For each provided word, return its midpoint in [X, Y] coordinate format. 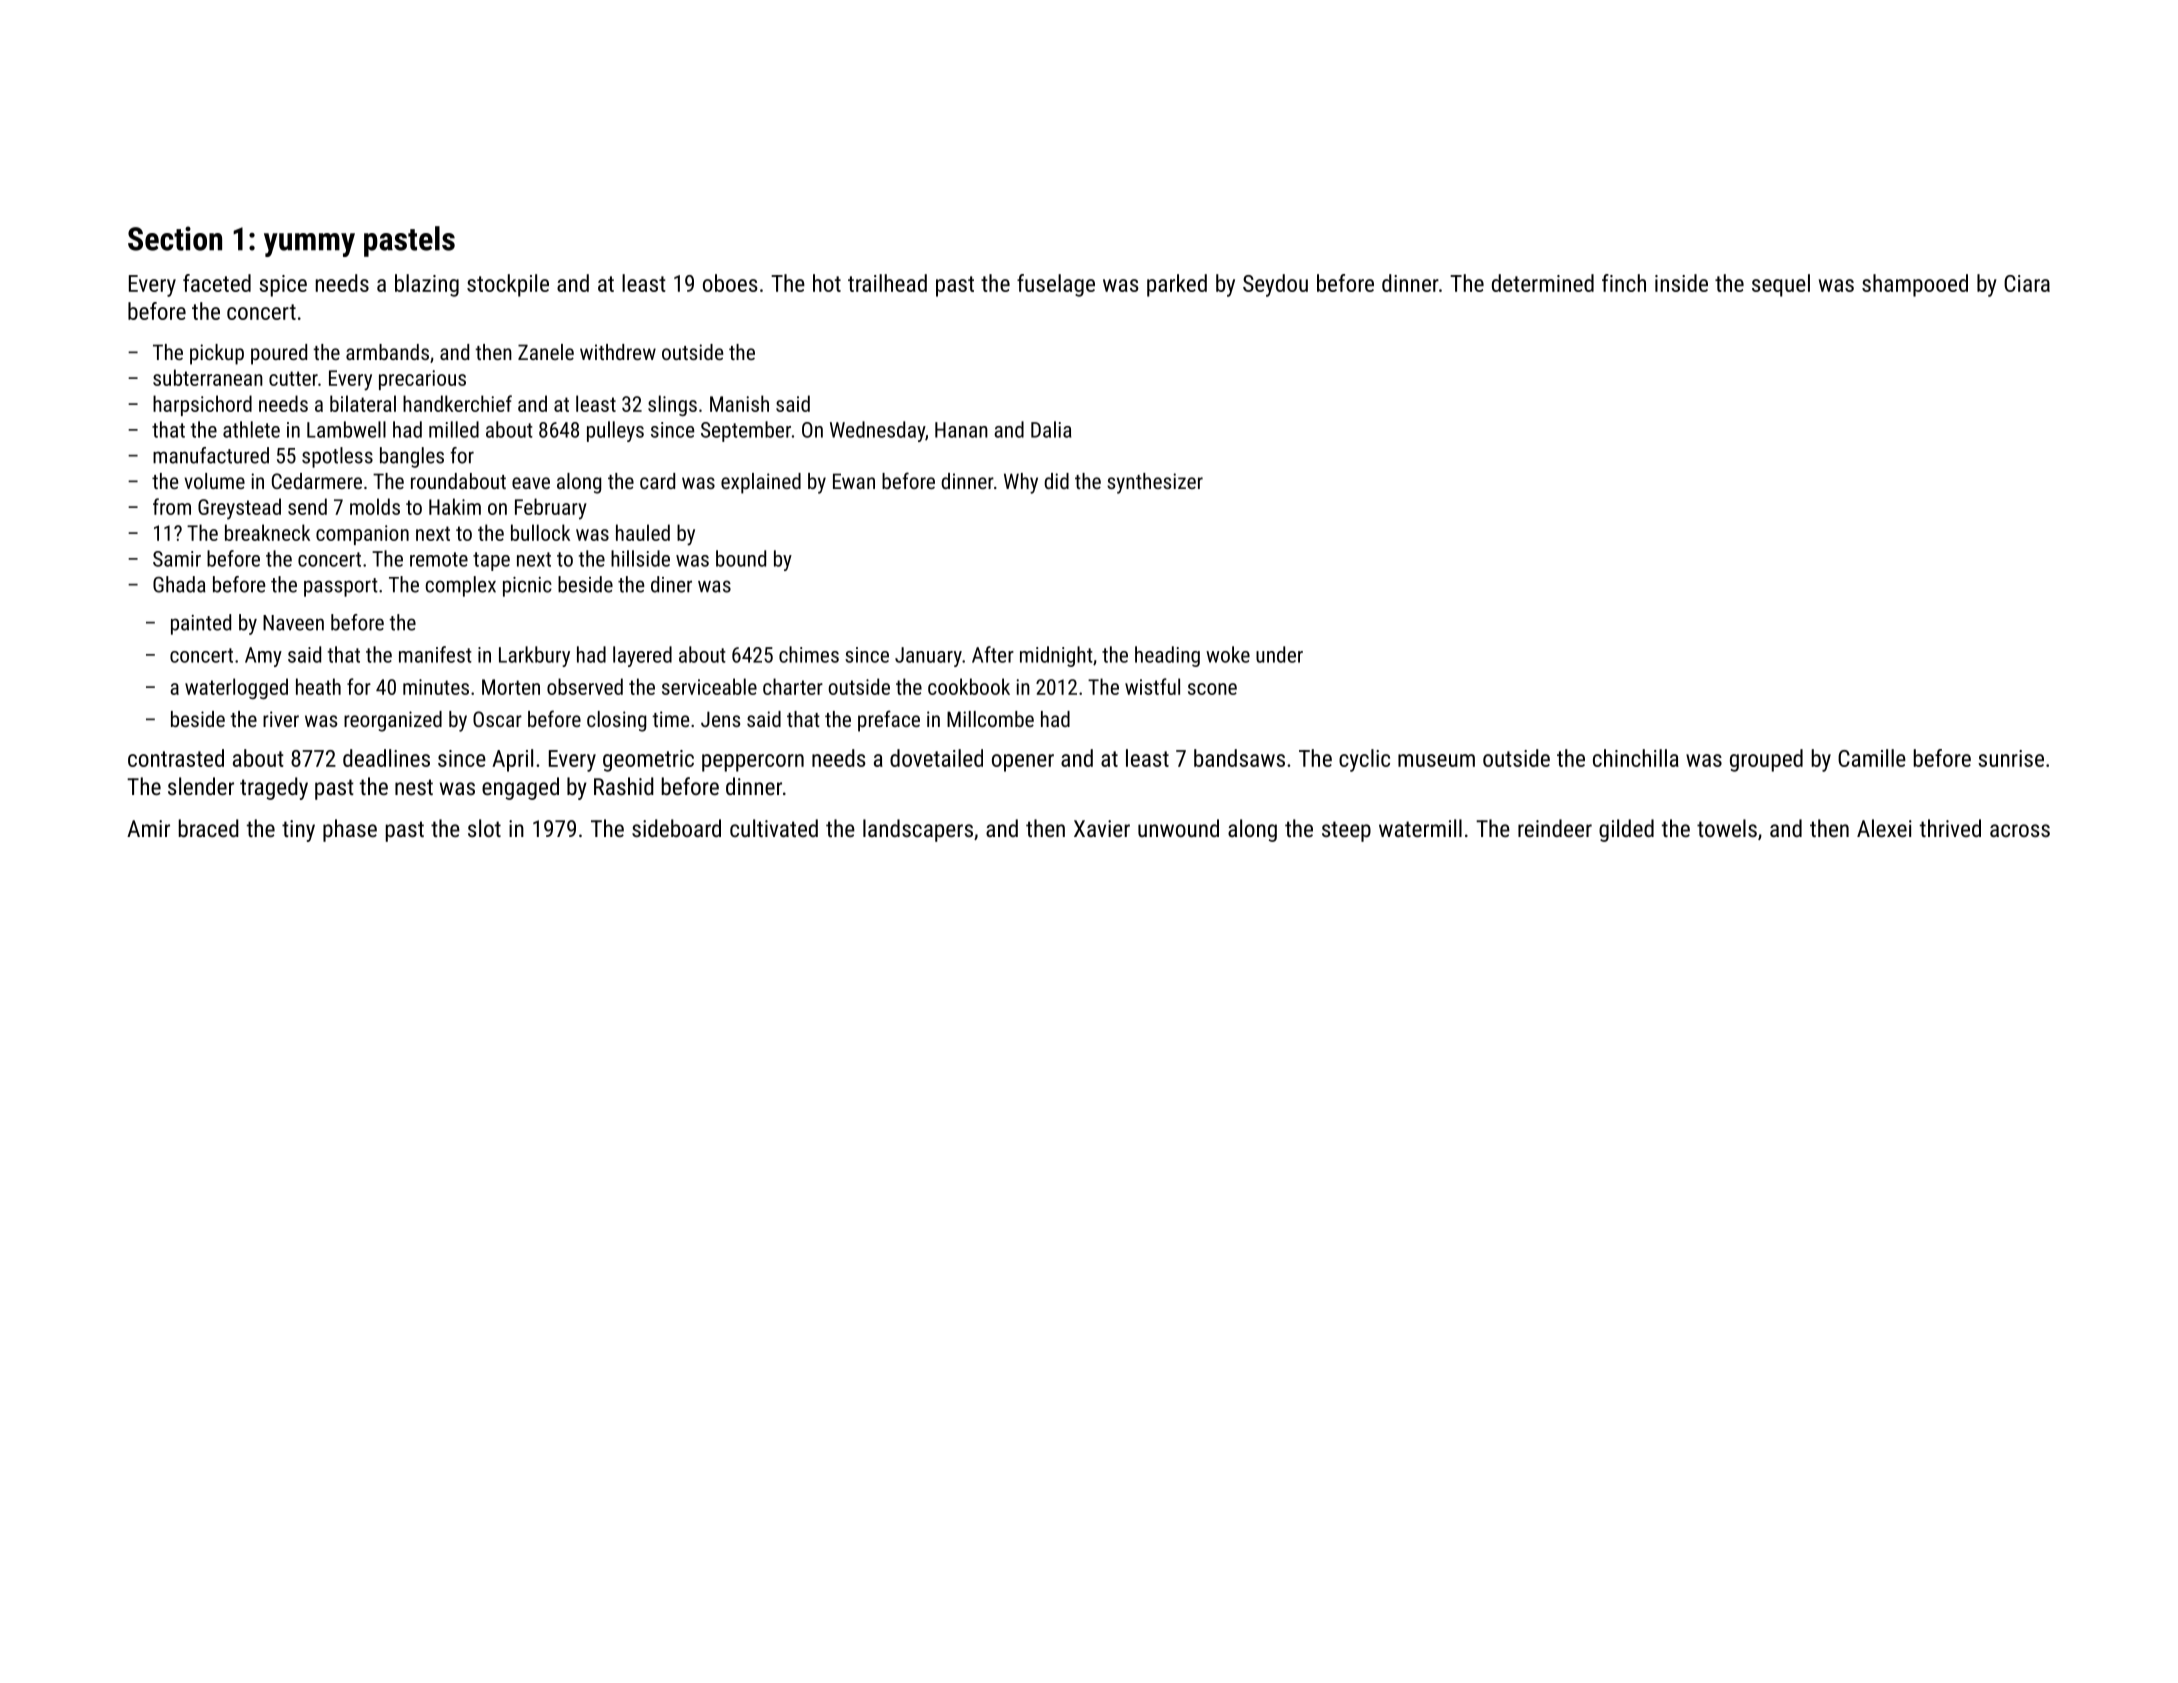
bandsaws [1239, 758]
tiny [298, 831]
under [1279, 654]
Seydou [1275, 285]
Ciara [2027, 283]
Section [175, 238]
